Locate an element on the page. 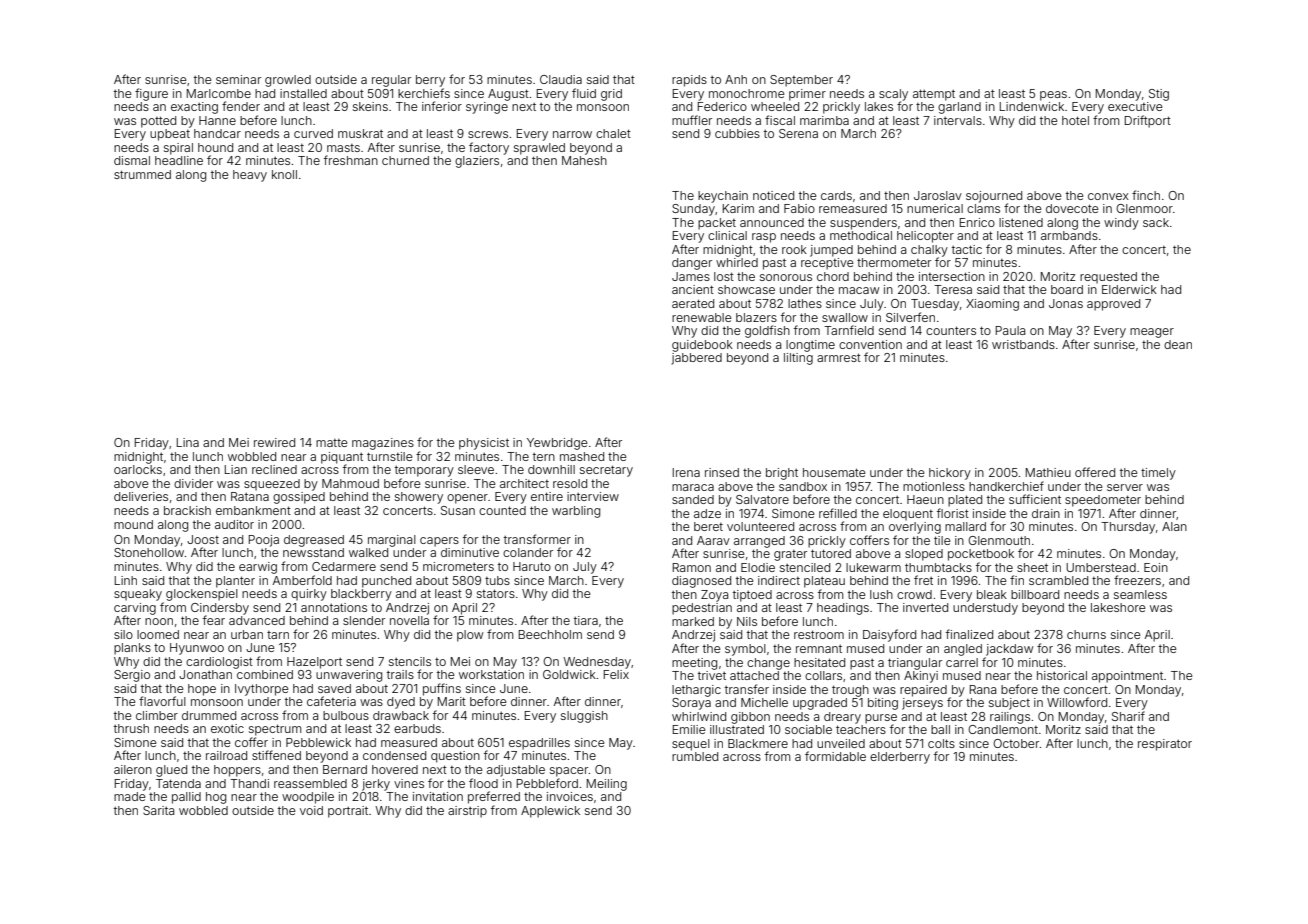 Image resolution: width=1308 pixels, height=924 pixels. September is located at coordinates (801, 81).
